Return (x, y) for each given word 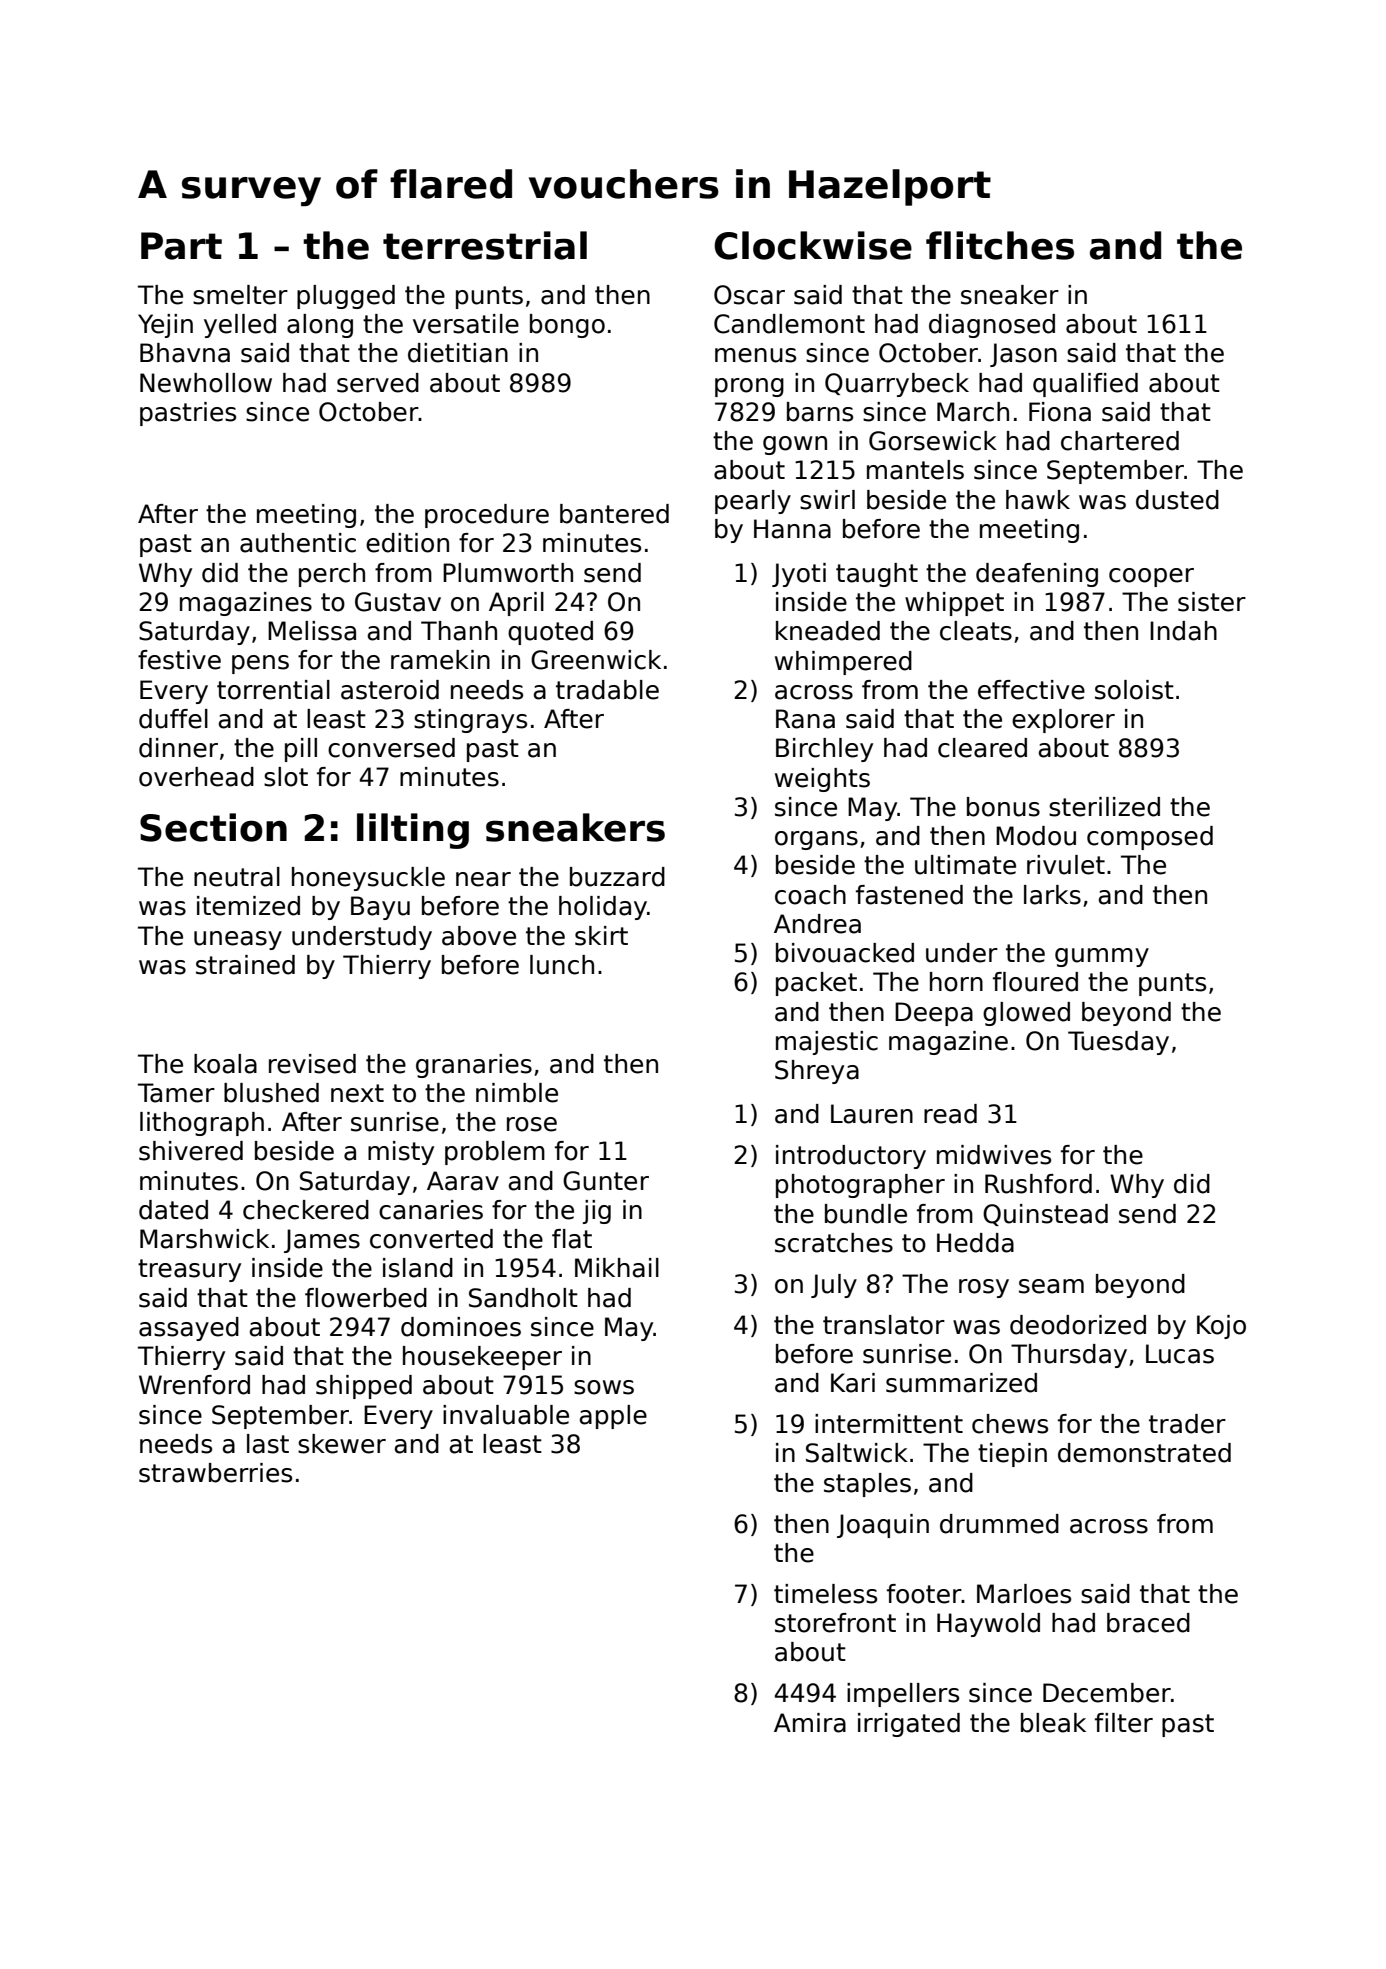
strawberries (215, 1473)
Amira (810, 1723)
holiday (603, 908)
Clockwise (813, 245)
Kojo (1221, 1327)
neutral (237, 877)
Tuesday (1118, 1043)
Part (181, 246)
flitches (1000, 245)
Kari (853, 1383)
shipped (364, 1387)
